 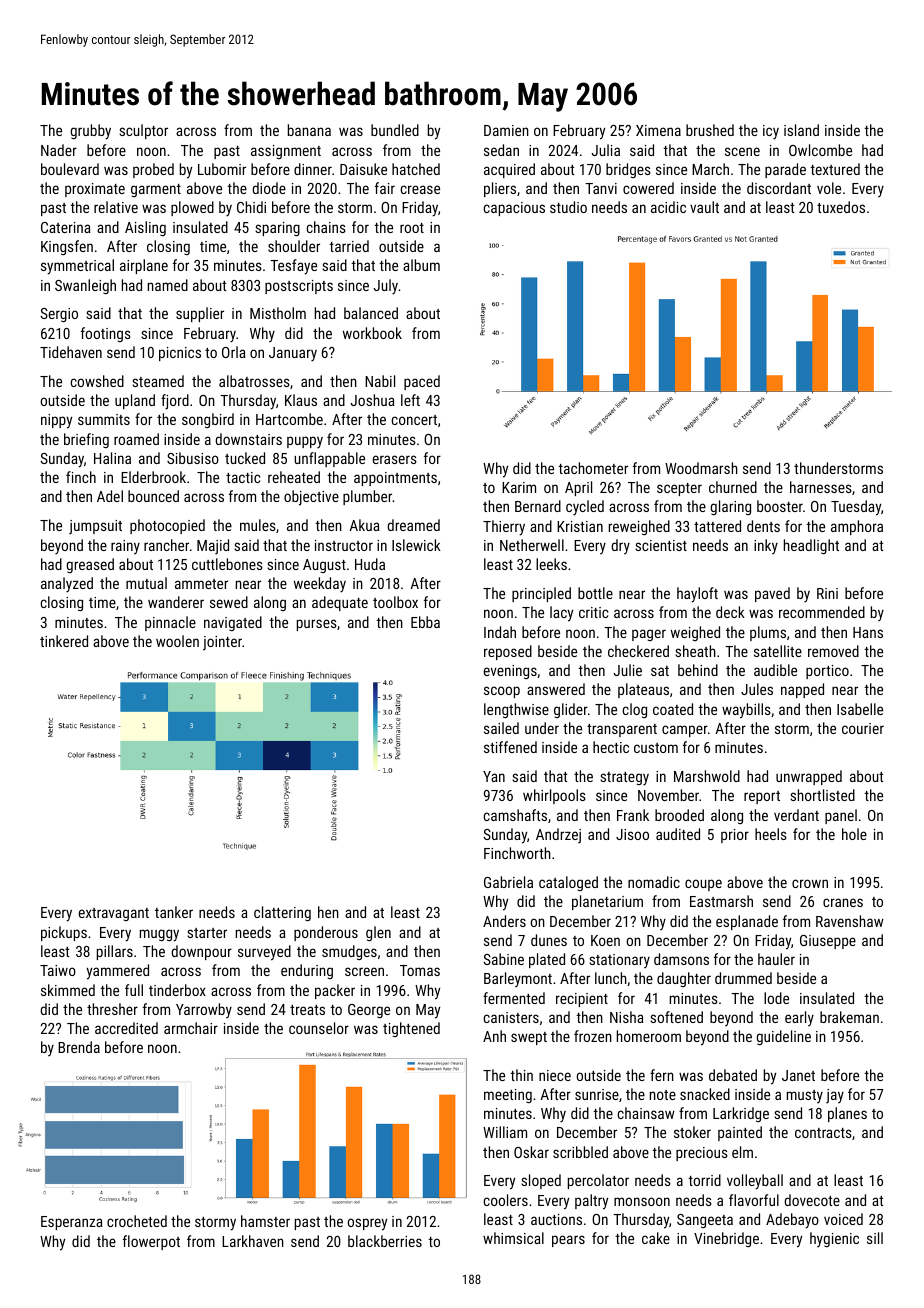 I want to click on nomadic, so click(x=654, y=882).
